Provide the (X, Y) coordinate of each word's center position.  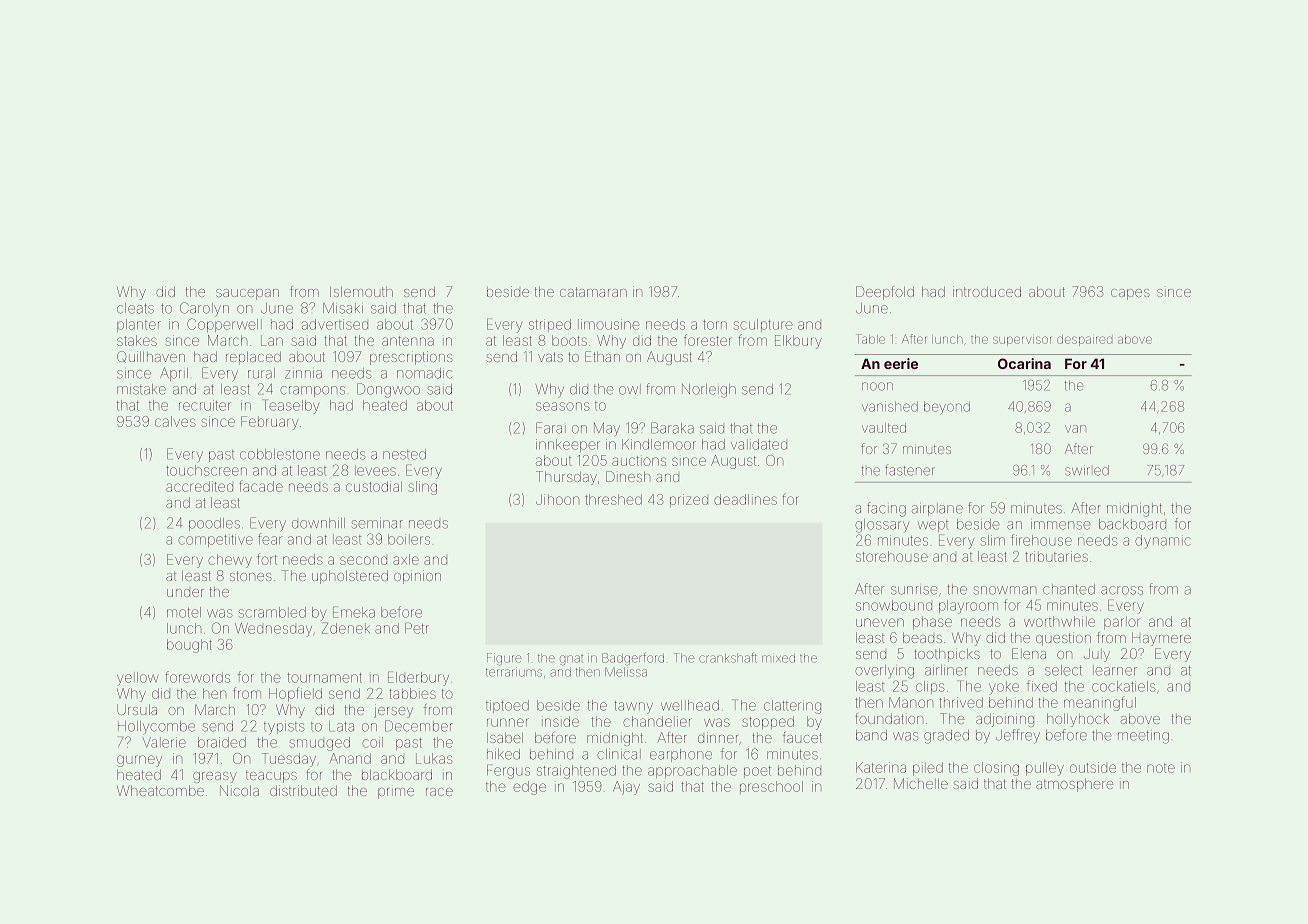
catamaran (593, 292)
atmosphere (1075, 785)
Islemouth (361, 291)
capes (1130, 294)
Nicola (239, 790)
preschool (771, 787)
